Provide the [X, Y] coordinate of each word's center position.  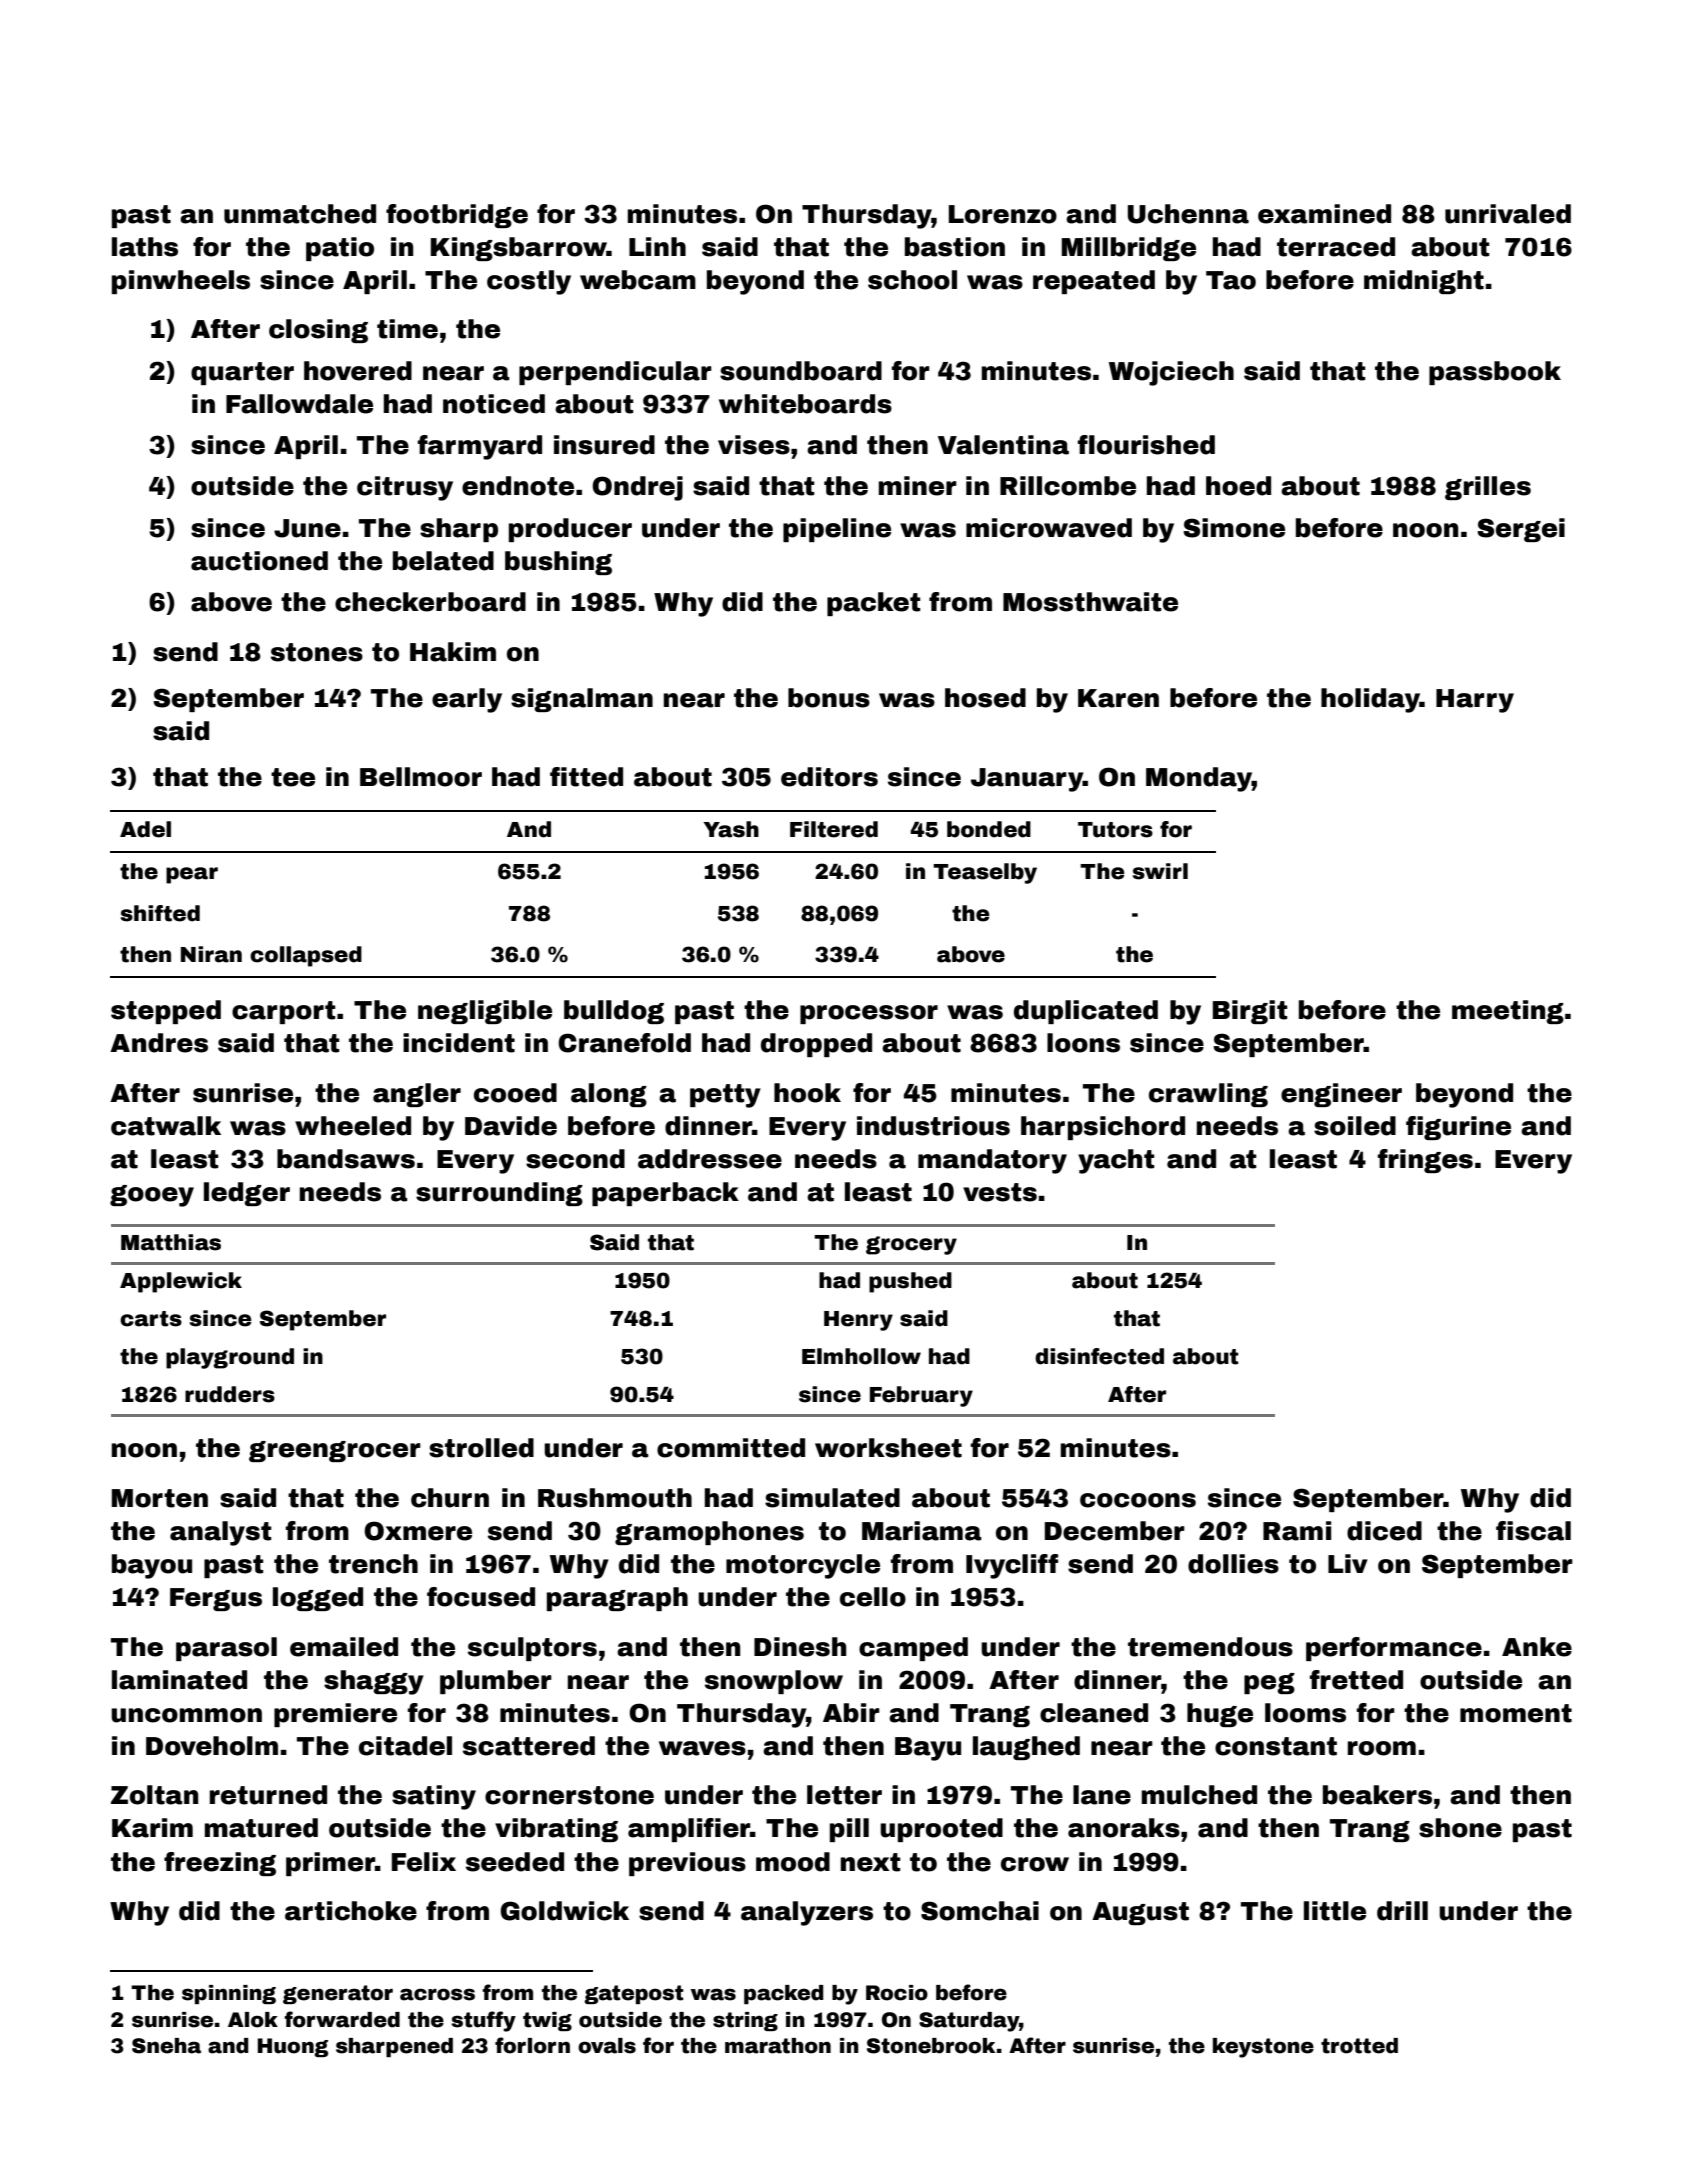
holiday [1370, 700]
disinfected [1099, 1356]
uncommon [186, 1715]
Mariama [922, 1531]
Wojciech [1171, 373]
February [921, 1396]
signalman [582, 700]
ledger [247, 1194]
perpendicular [615, 373]
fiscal [1533, 1531]
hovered [358, 371]
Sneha [166, 2046]
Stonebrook [931, 2046]
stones [317, 652]
